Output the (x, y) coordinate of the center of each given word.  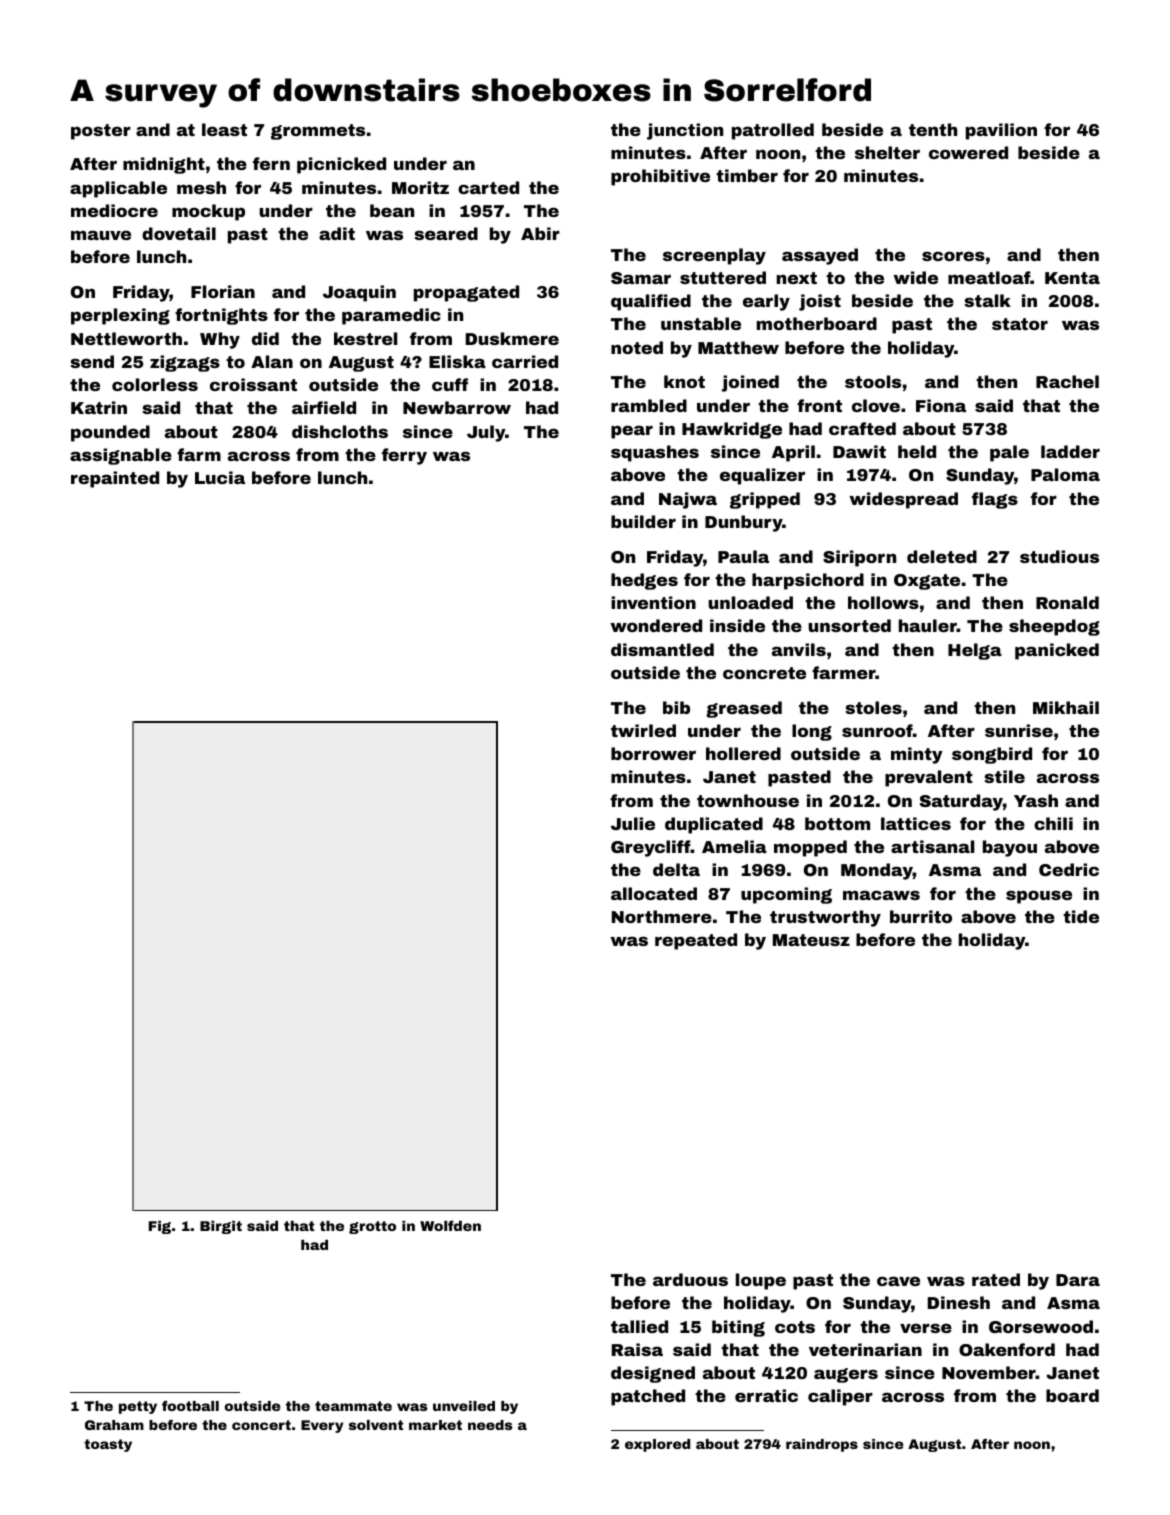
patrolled (773, 131)
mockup (208, 212)
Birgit (221, 1227)
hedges (644, 581)
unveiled (464, 1406)
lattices (916, 823)
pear (632, 432)
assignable (121, 456)
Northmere (662, 916)
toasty (108, 1445)
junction (685, 131)
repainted (115, 479)
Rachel (1067, 381)
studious (1059, 556)
